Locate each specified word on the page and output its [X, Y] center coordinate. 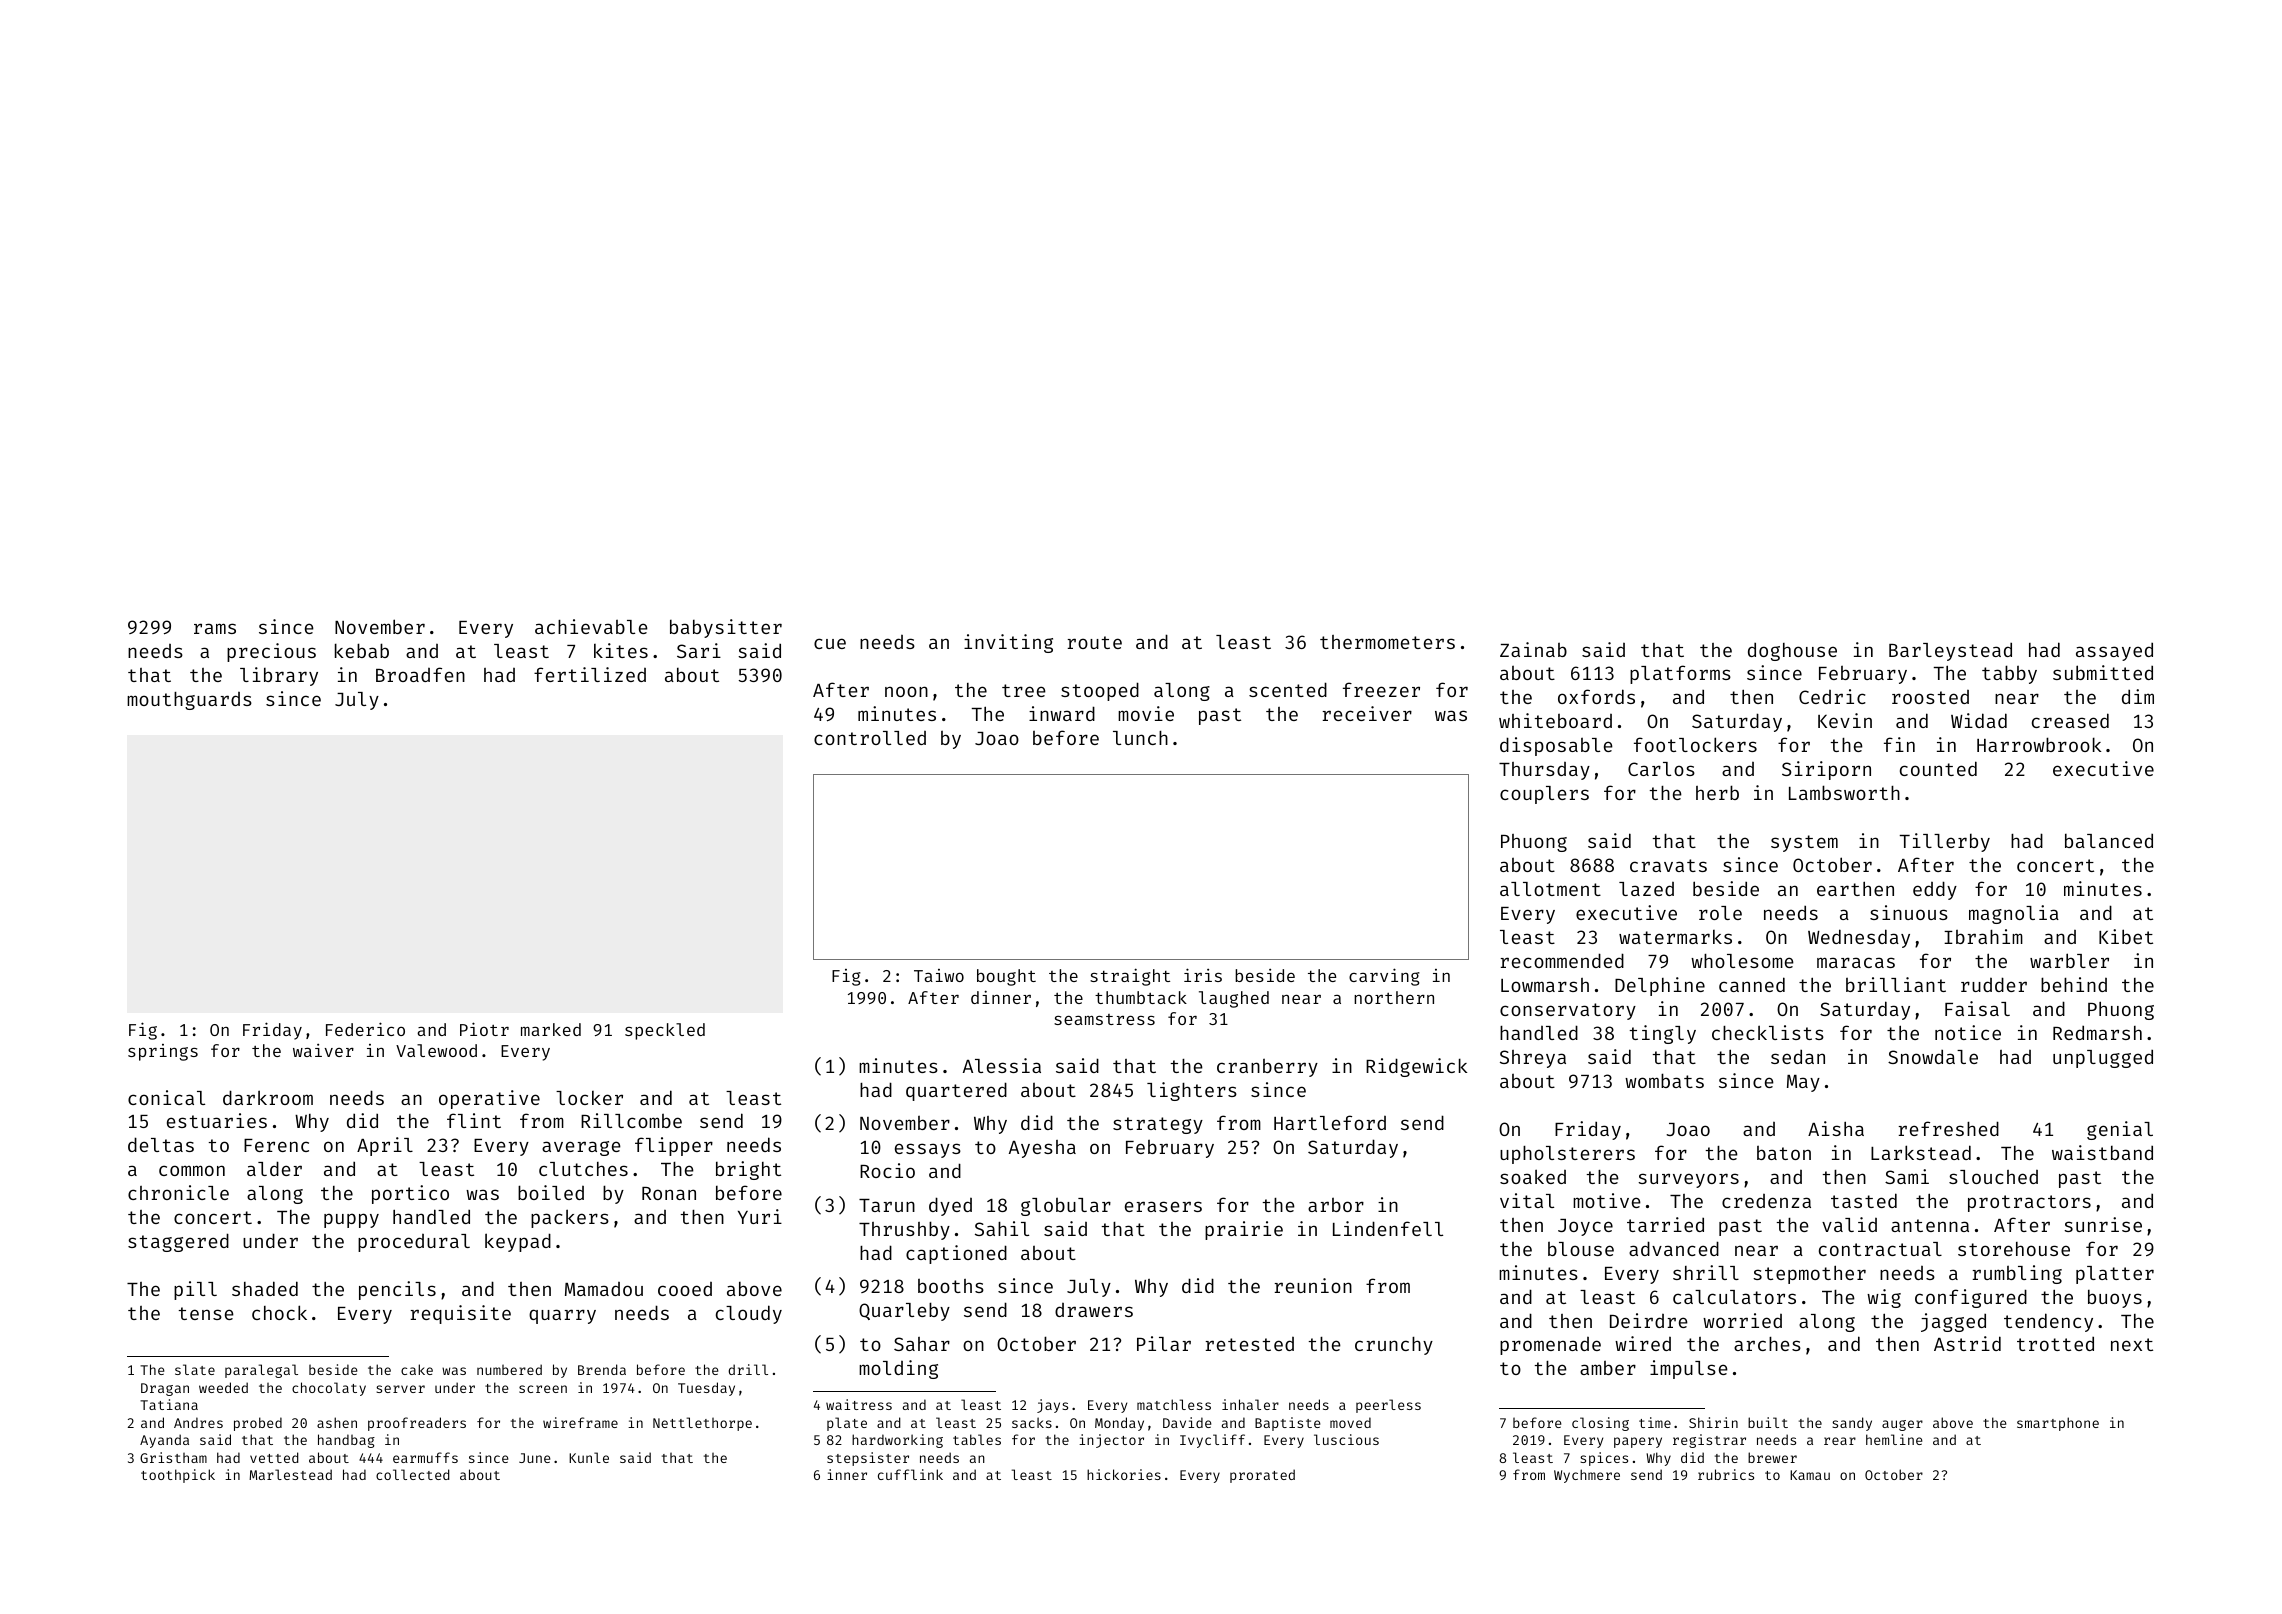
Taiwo [939, 975]
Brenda [602, 1369]
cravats [1668, 865]
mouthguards [189, 701]
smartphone [2058, 1424]
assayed [2114, 652]
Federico [365, 1029]
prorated [1262, 1476]
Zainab [1533, 649]
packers [570, 1218]
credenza [1766, 1201]
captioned [956, 1254]
